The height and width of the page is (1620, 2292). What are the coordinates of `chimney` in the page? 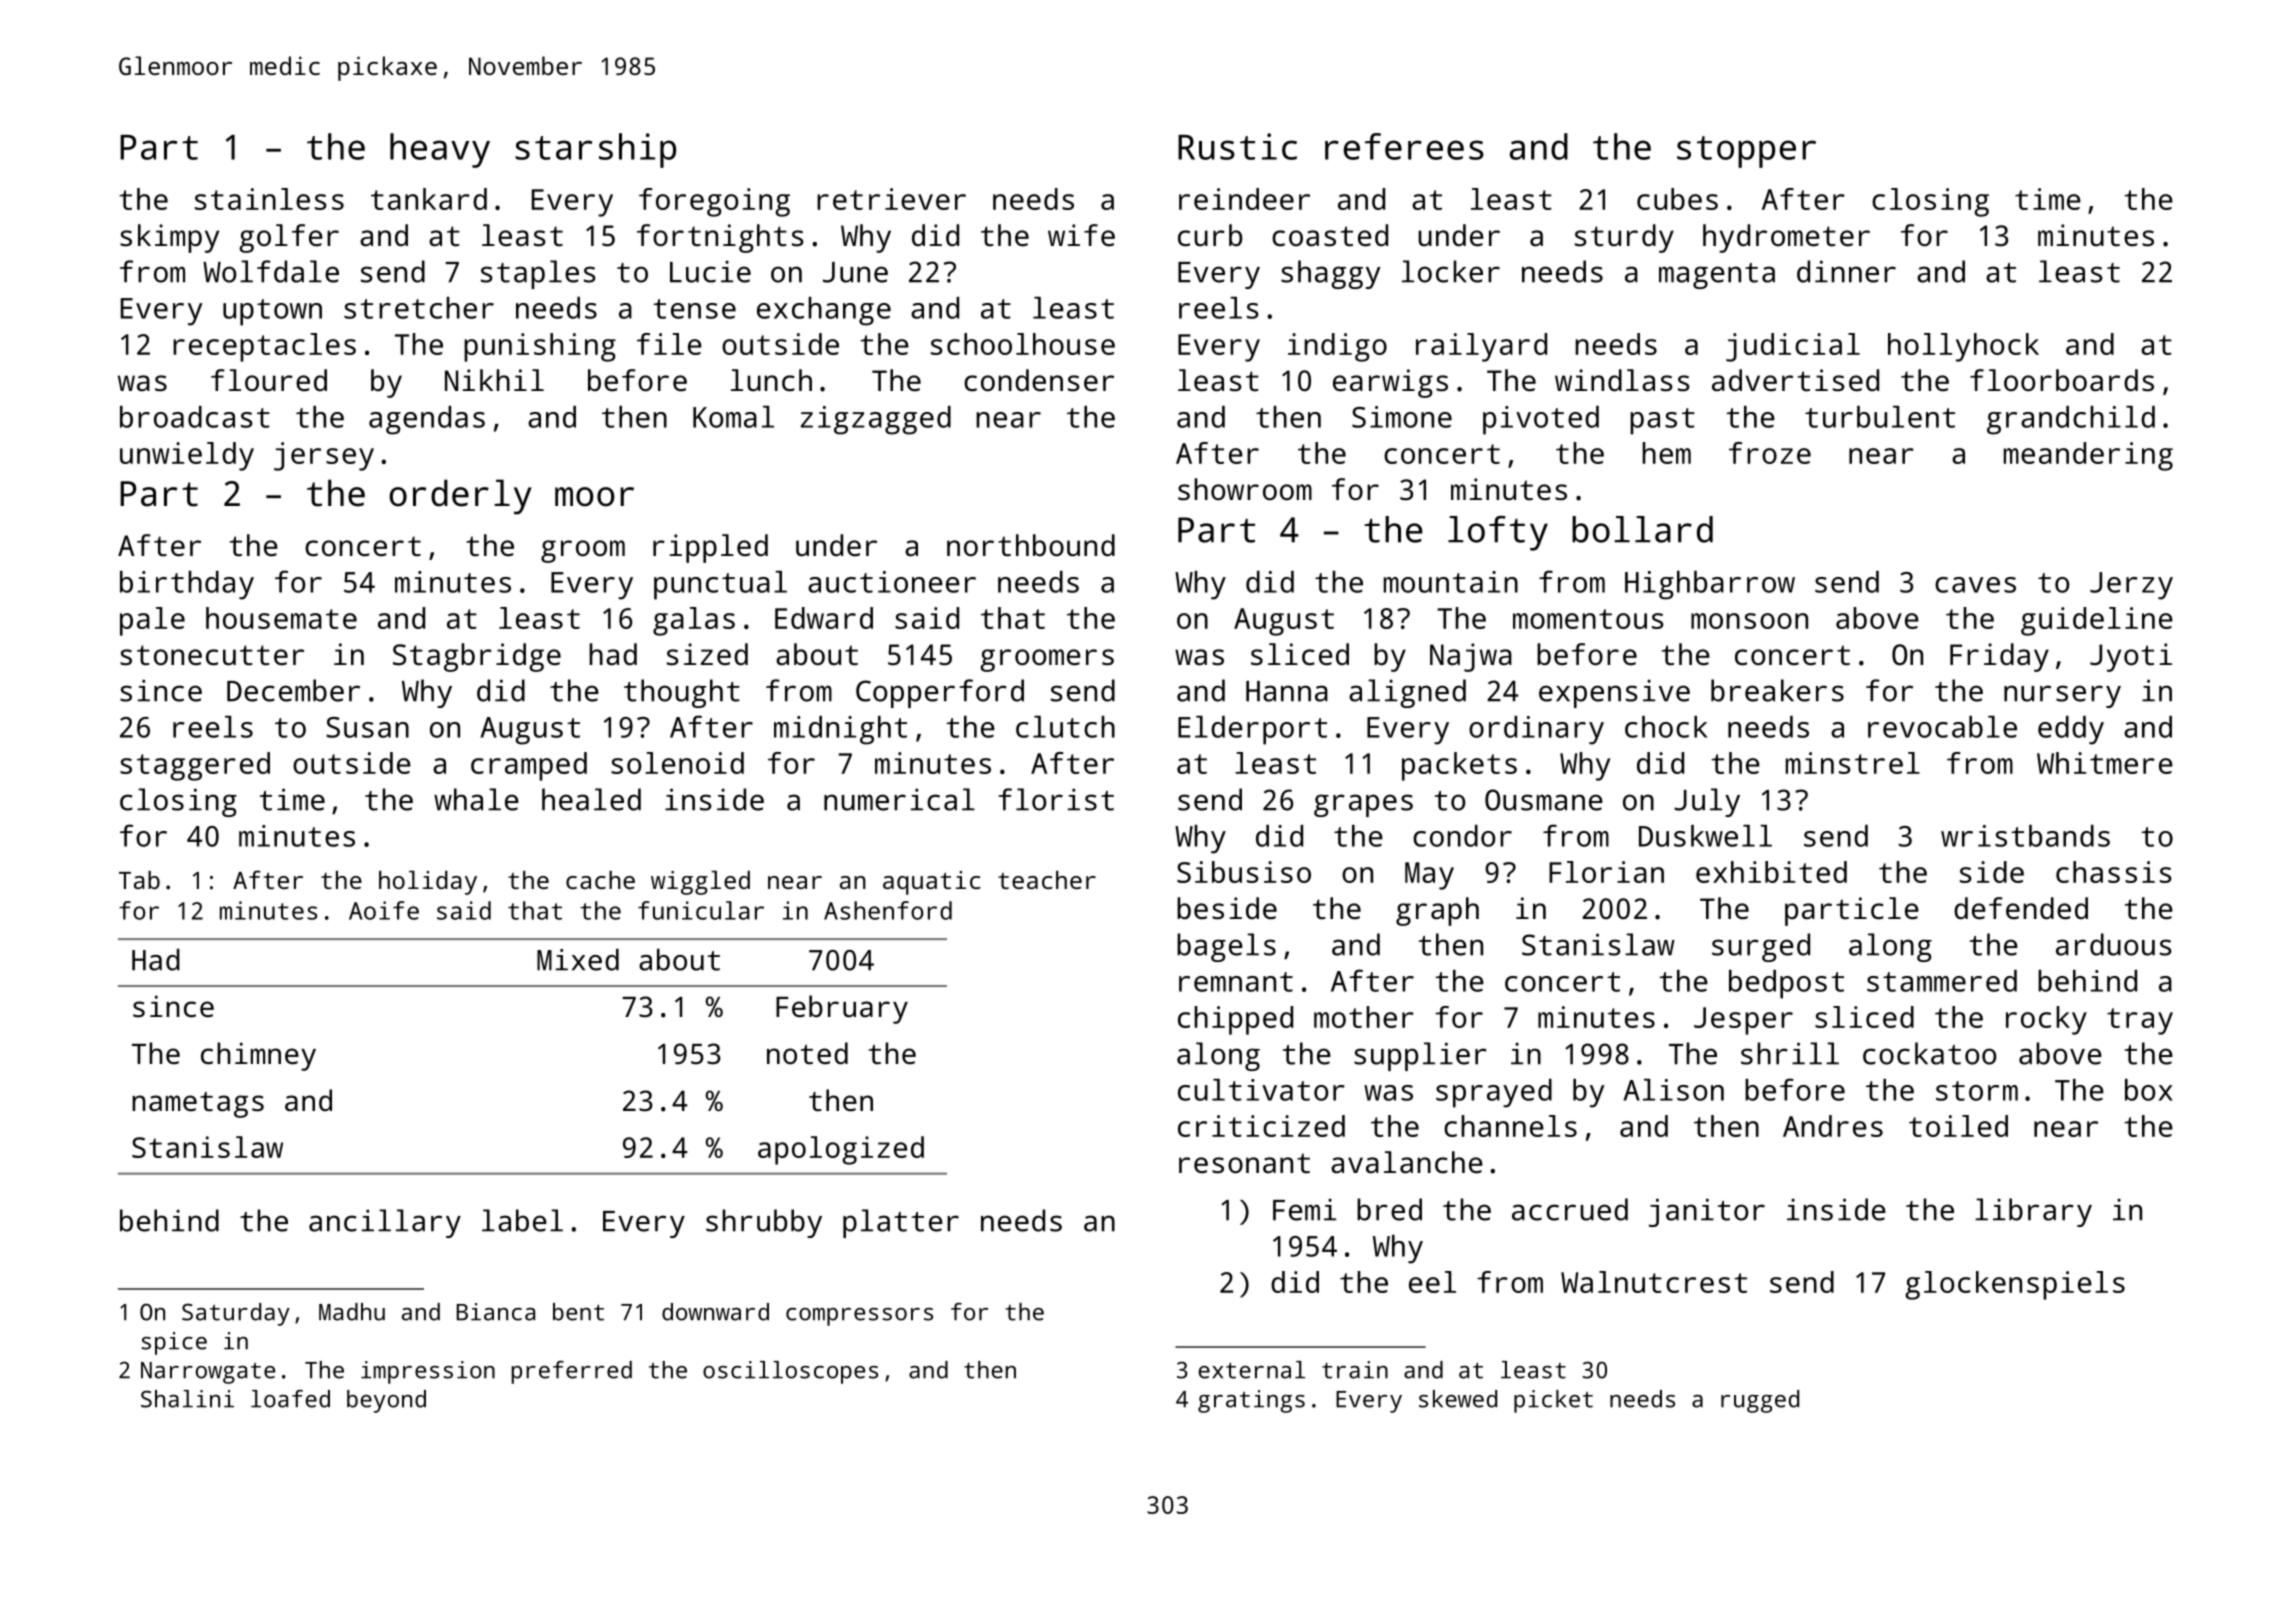 It's located at (258, 1056).
